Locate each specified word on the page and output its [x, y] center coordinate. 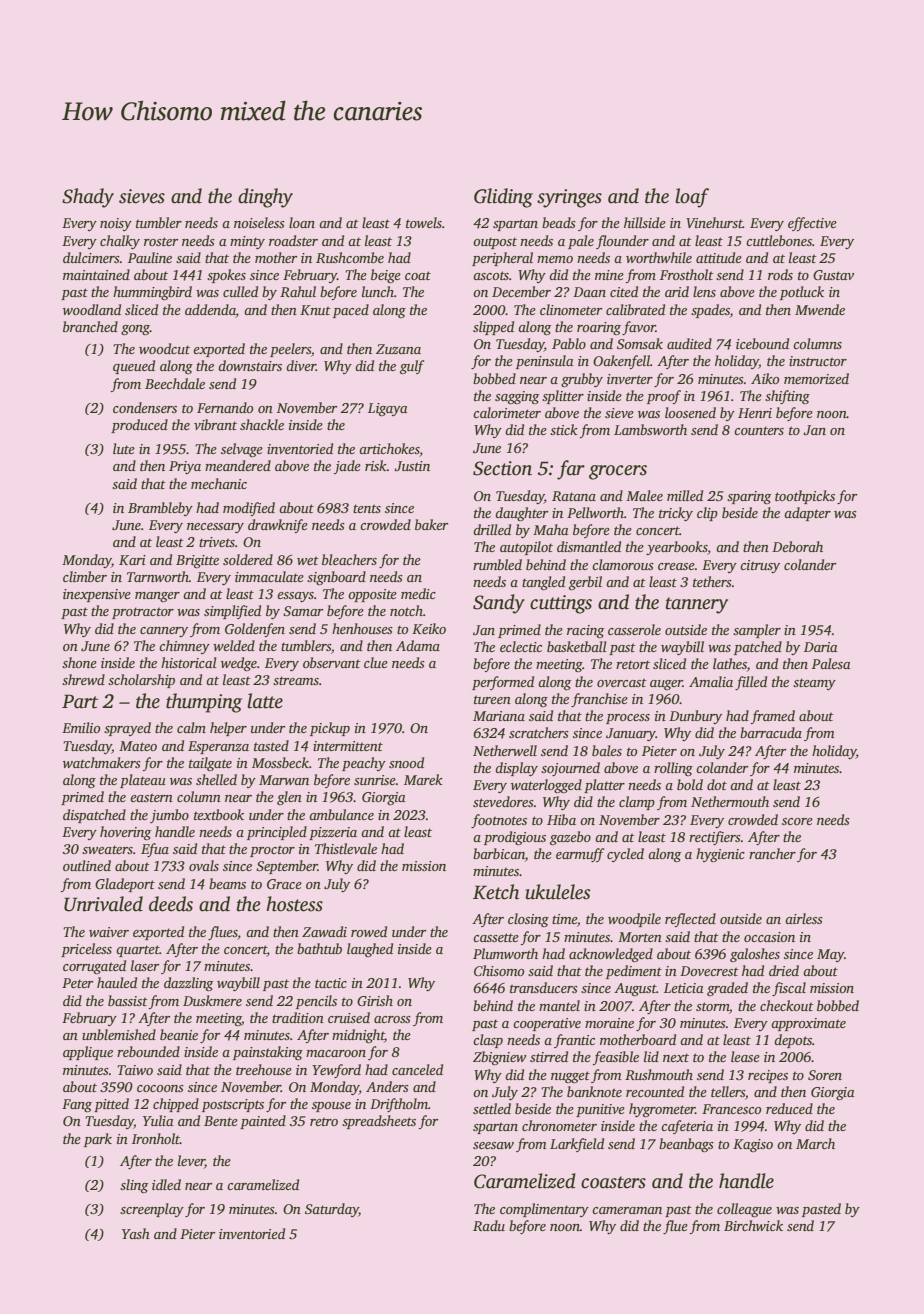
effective [812, 224]
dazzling [188, 984]
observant [332, 662]
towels [424, 222]
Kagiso [753, 1145]
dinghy [265, 198]
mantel [559, 1005]
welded [234, 645]
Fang [77, 1105]
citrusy [760, 566]
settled [492, 1108]
